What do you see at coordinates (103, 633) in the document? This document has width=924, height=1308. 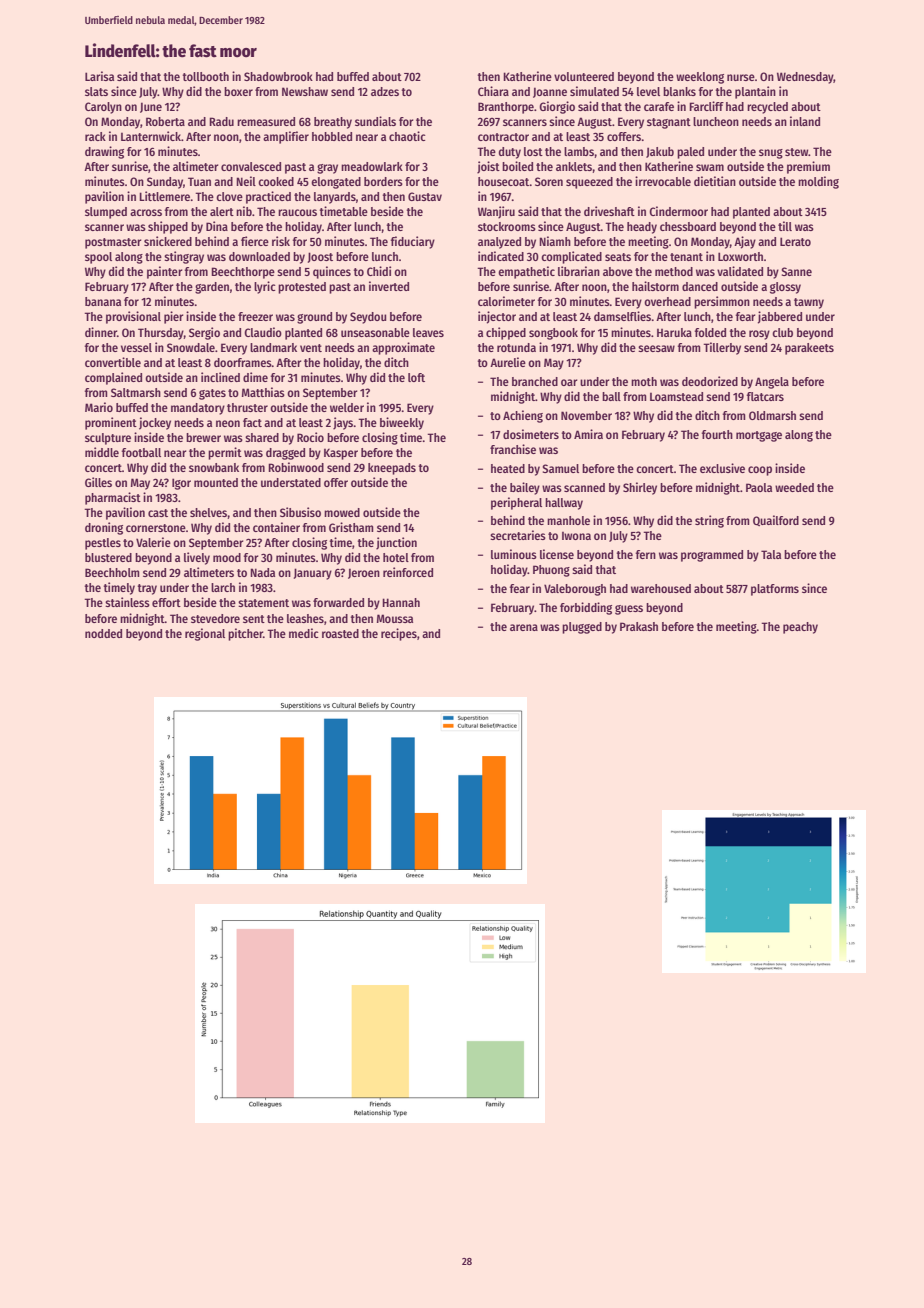 I see `nodded` at bounding box center [103, 633].
